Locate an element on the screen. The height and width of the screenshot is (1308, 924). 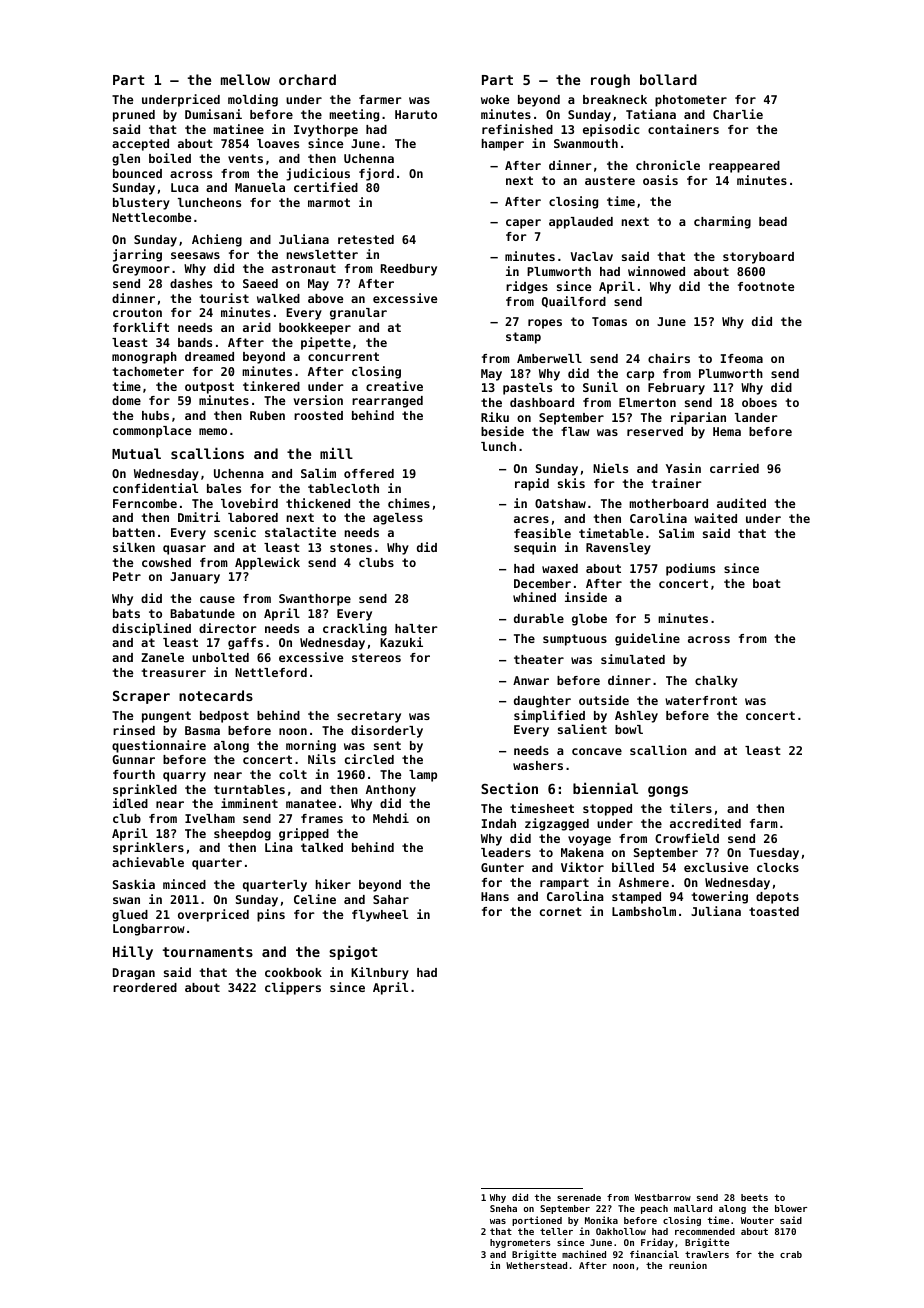
globe is located at coordinates (589, 620).
